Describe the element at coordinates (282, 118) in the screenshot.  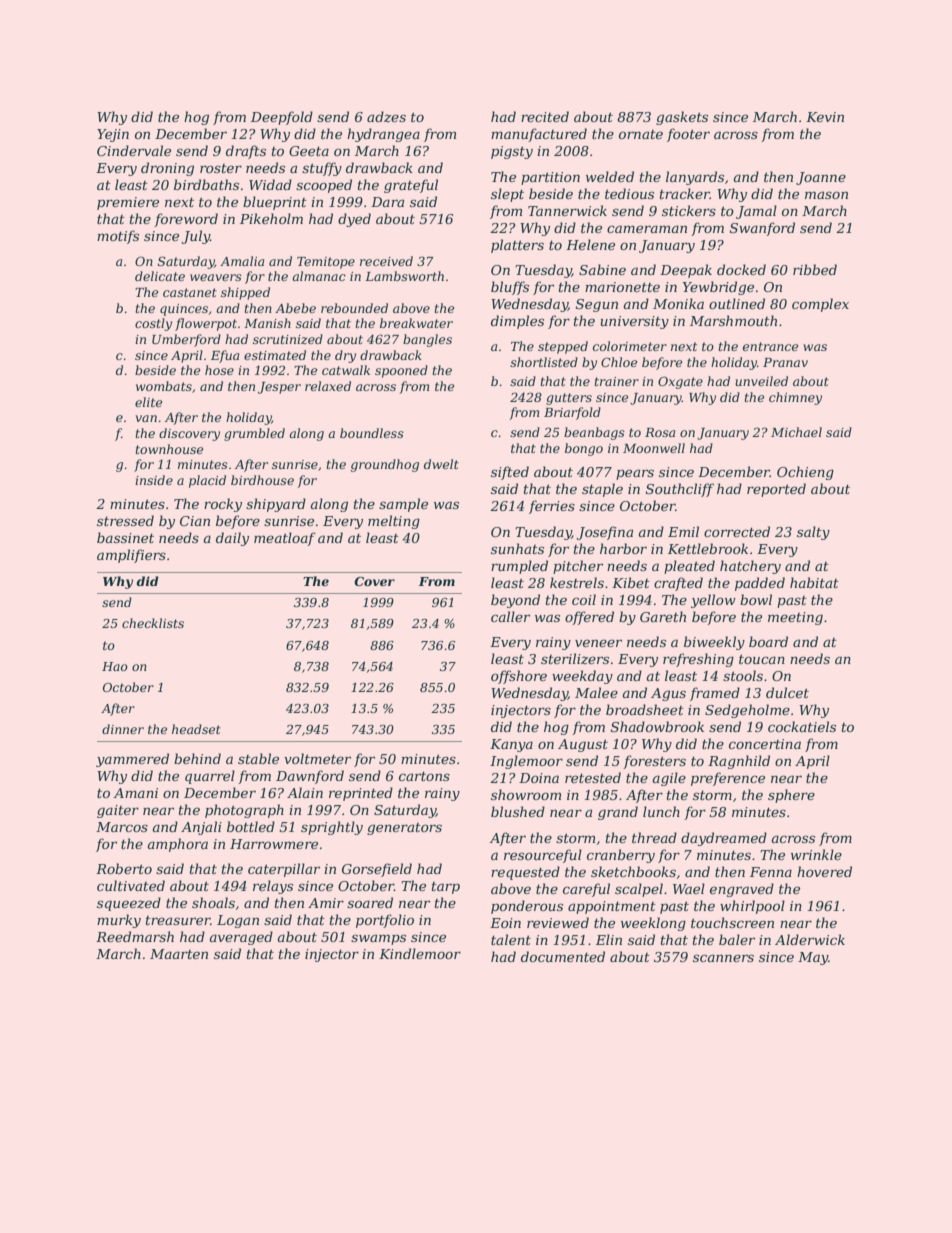
I see `Deepfold` at that location.
